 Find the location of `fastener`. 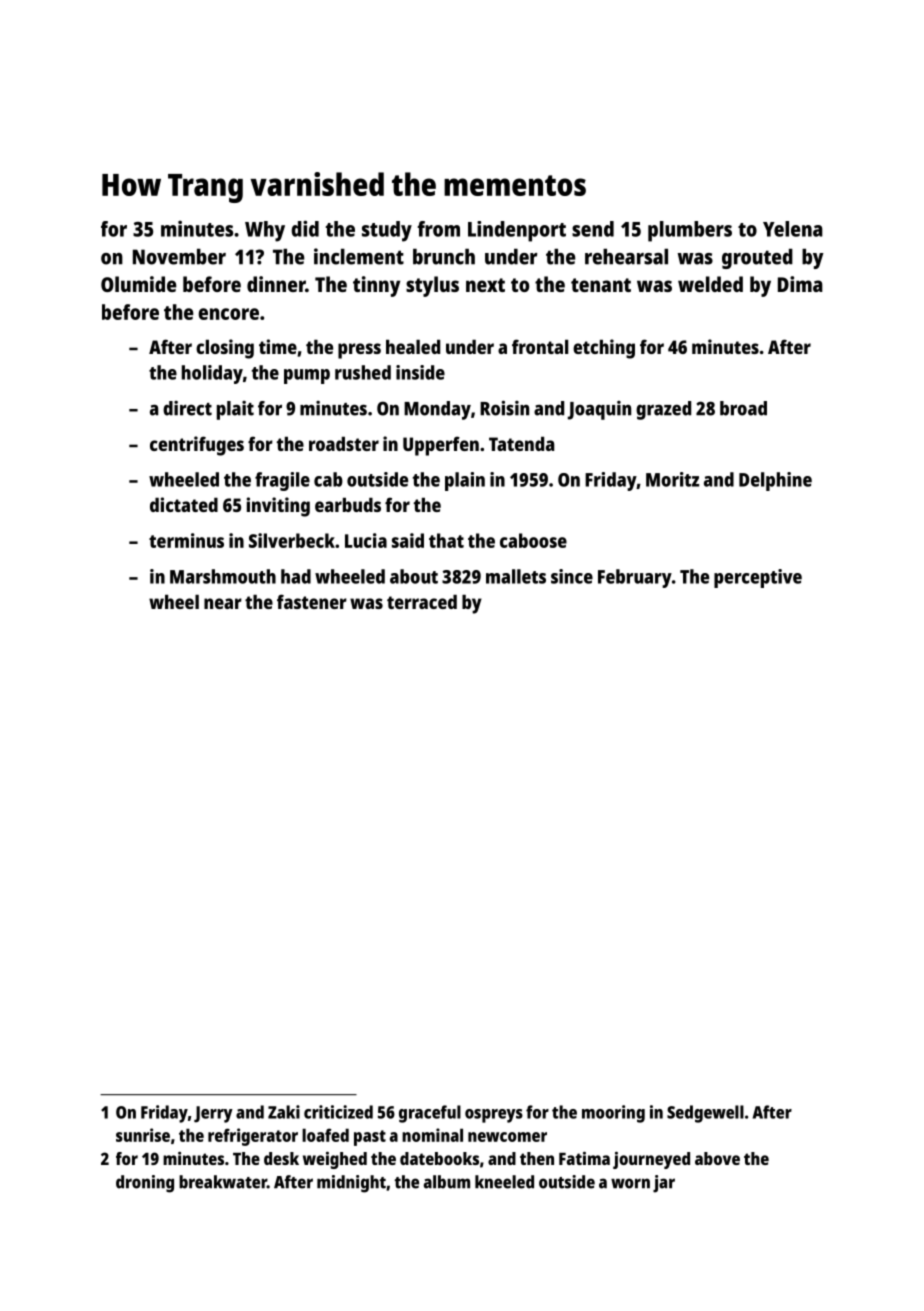

fastener is located at coordinates (312, 601).
